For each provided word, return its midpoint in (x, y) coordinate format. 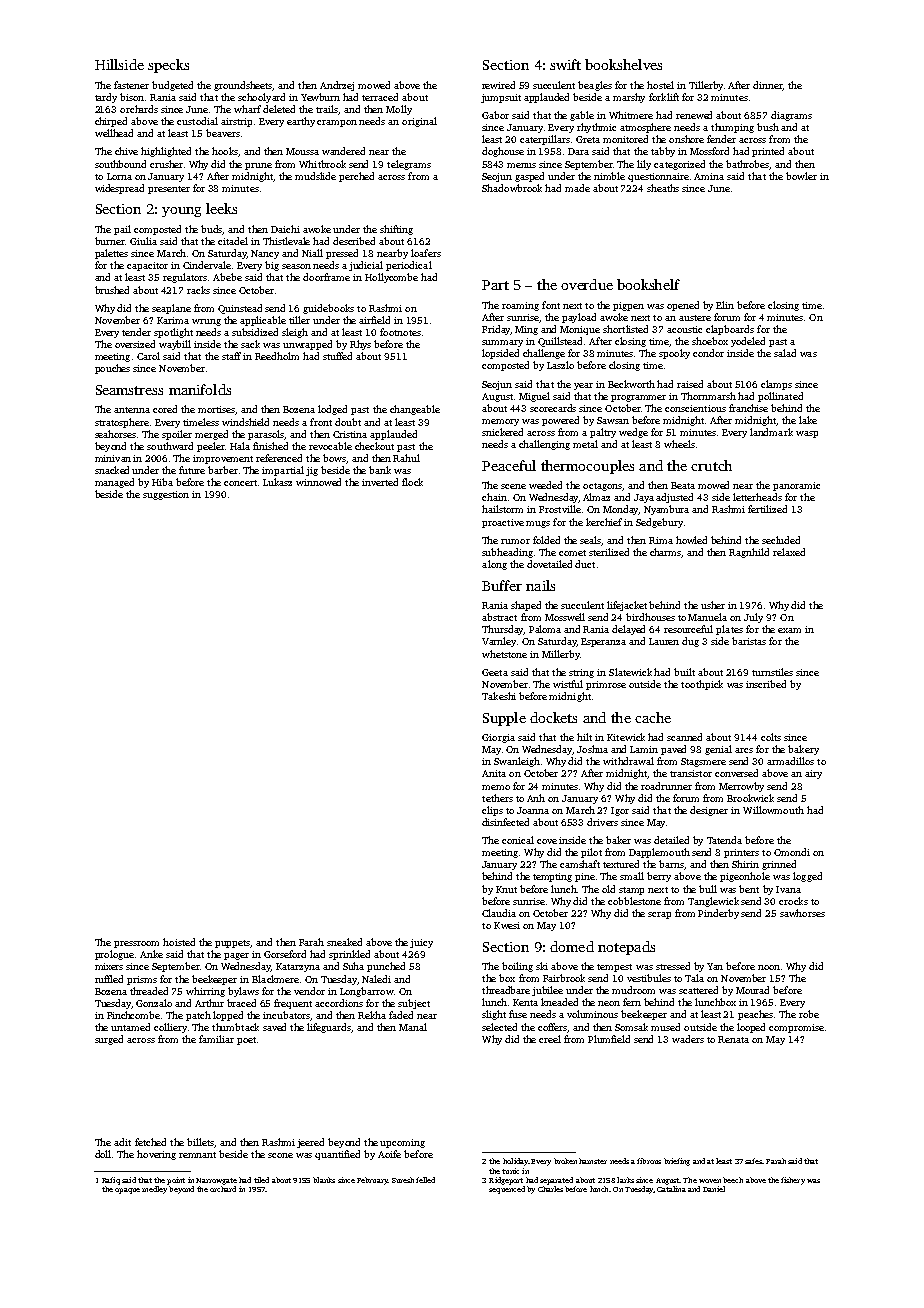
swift (565, 64)
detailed (671, 840)
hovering (156, 1155)
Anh (536, 798)
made (577, 188)
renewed (694, 115)
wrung (206, 322)
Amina (709, 176)
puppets (233, 944)
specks (168, 66)
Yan (715, 966)
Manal (413, 1027)
